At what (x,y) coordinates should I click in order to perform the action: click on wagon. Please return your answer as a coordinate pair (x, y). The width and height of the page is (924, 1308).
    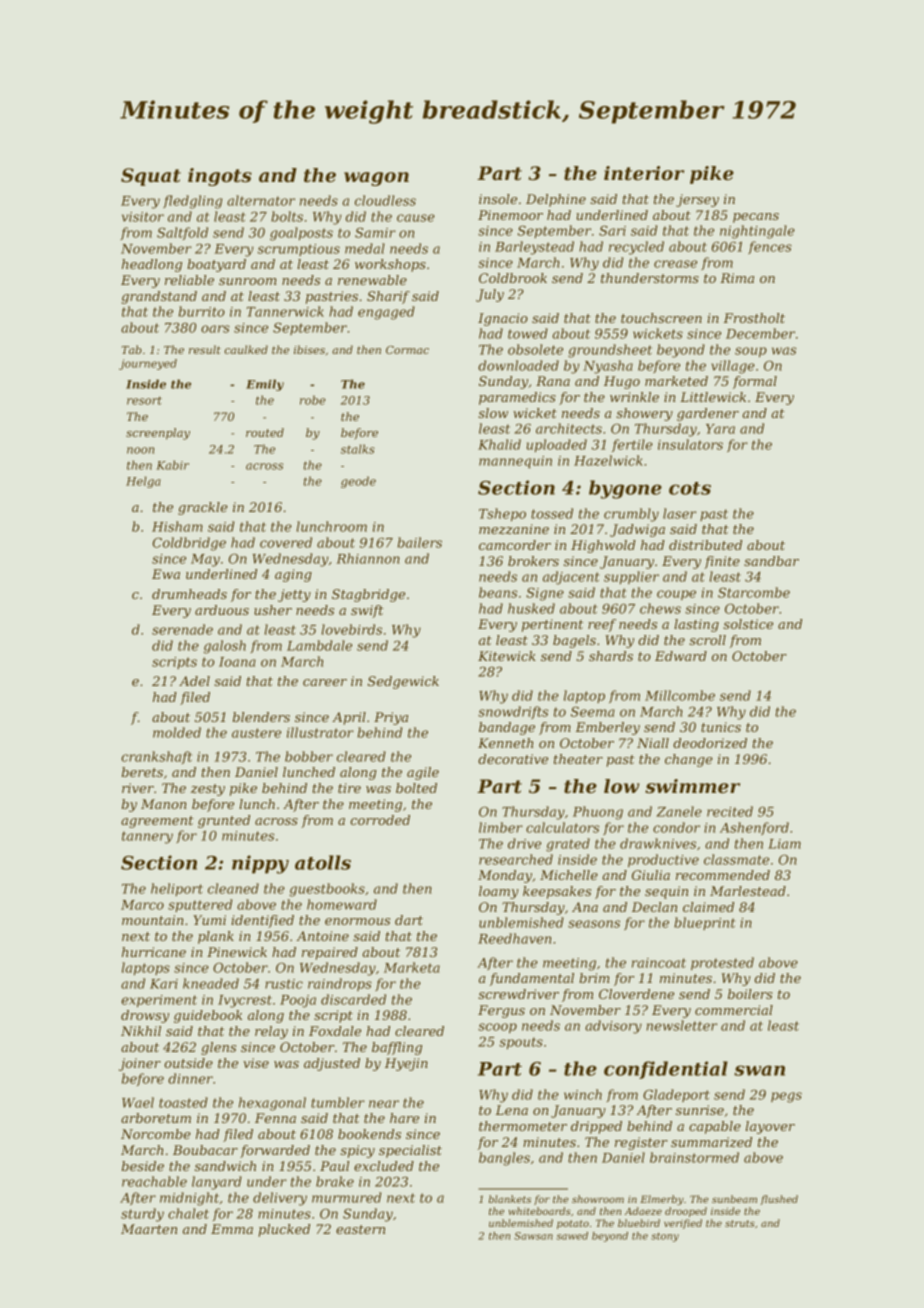
    Looking at the image, I should click on (376, 179).
